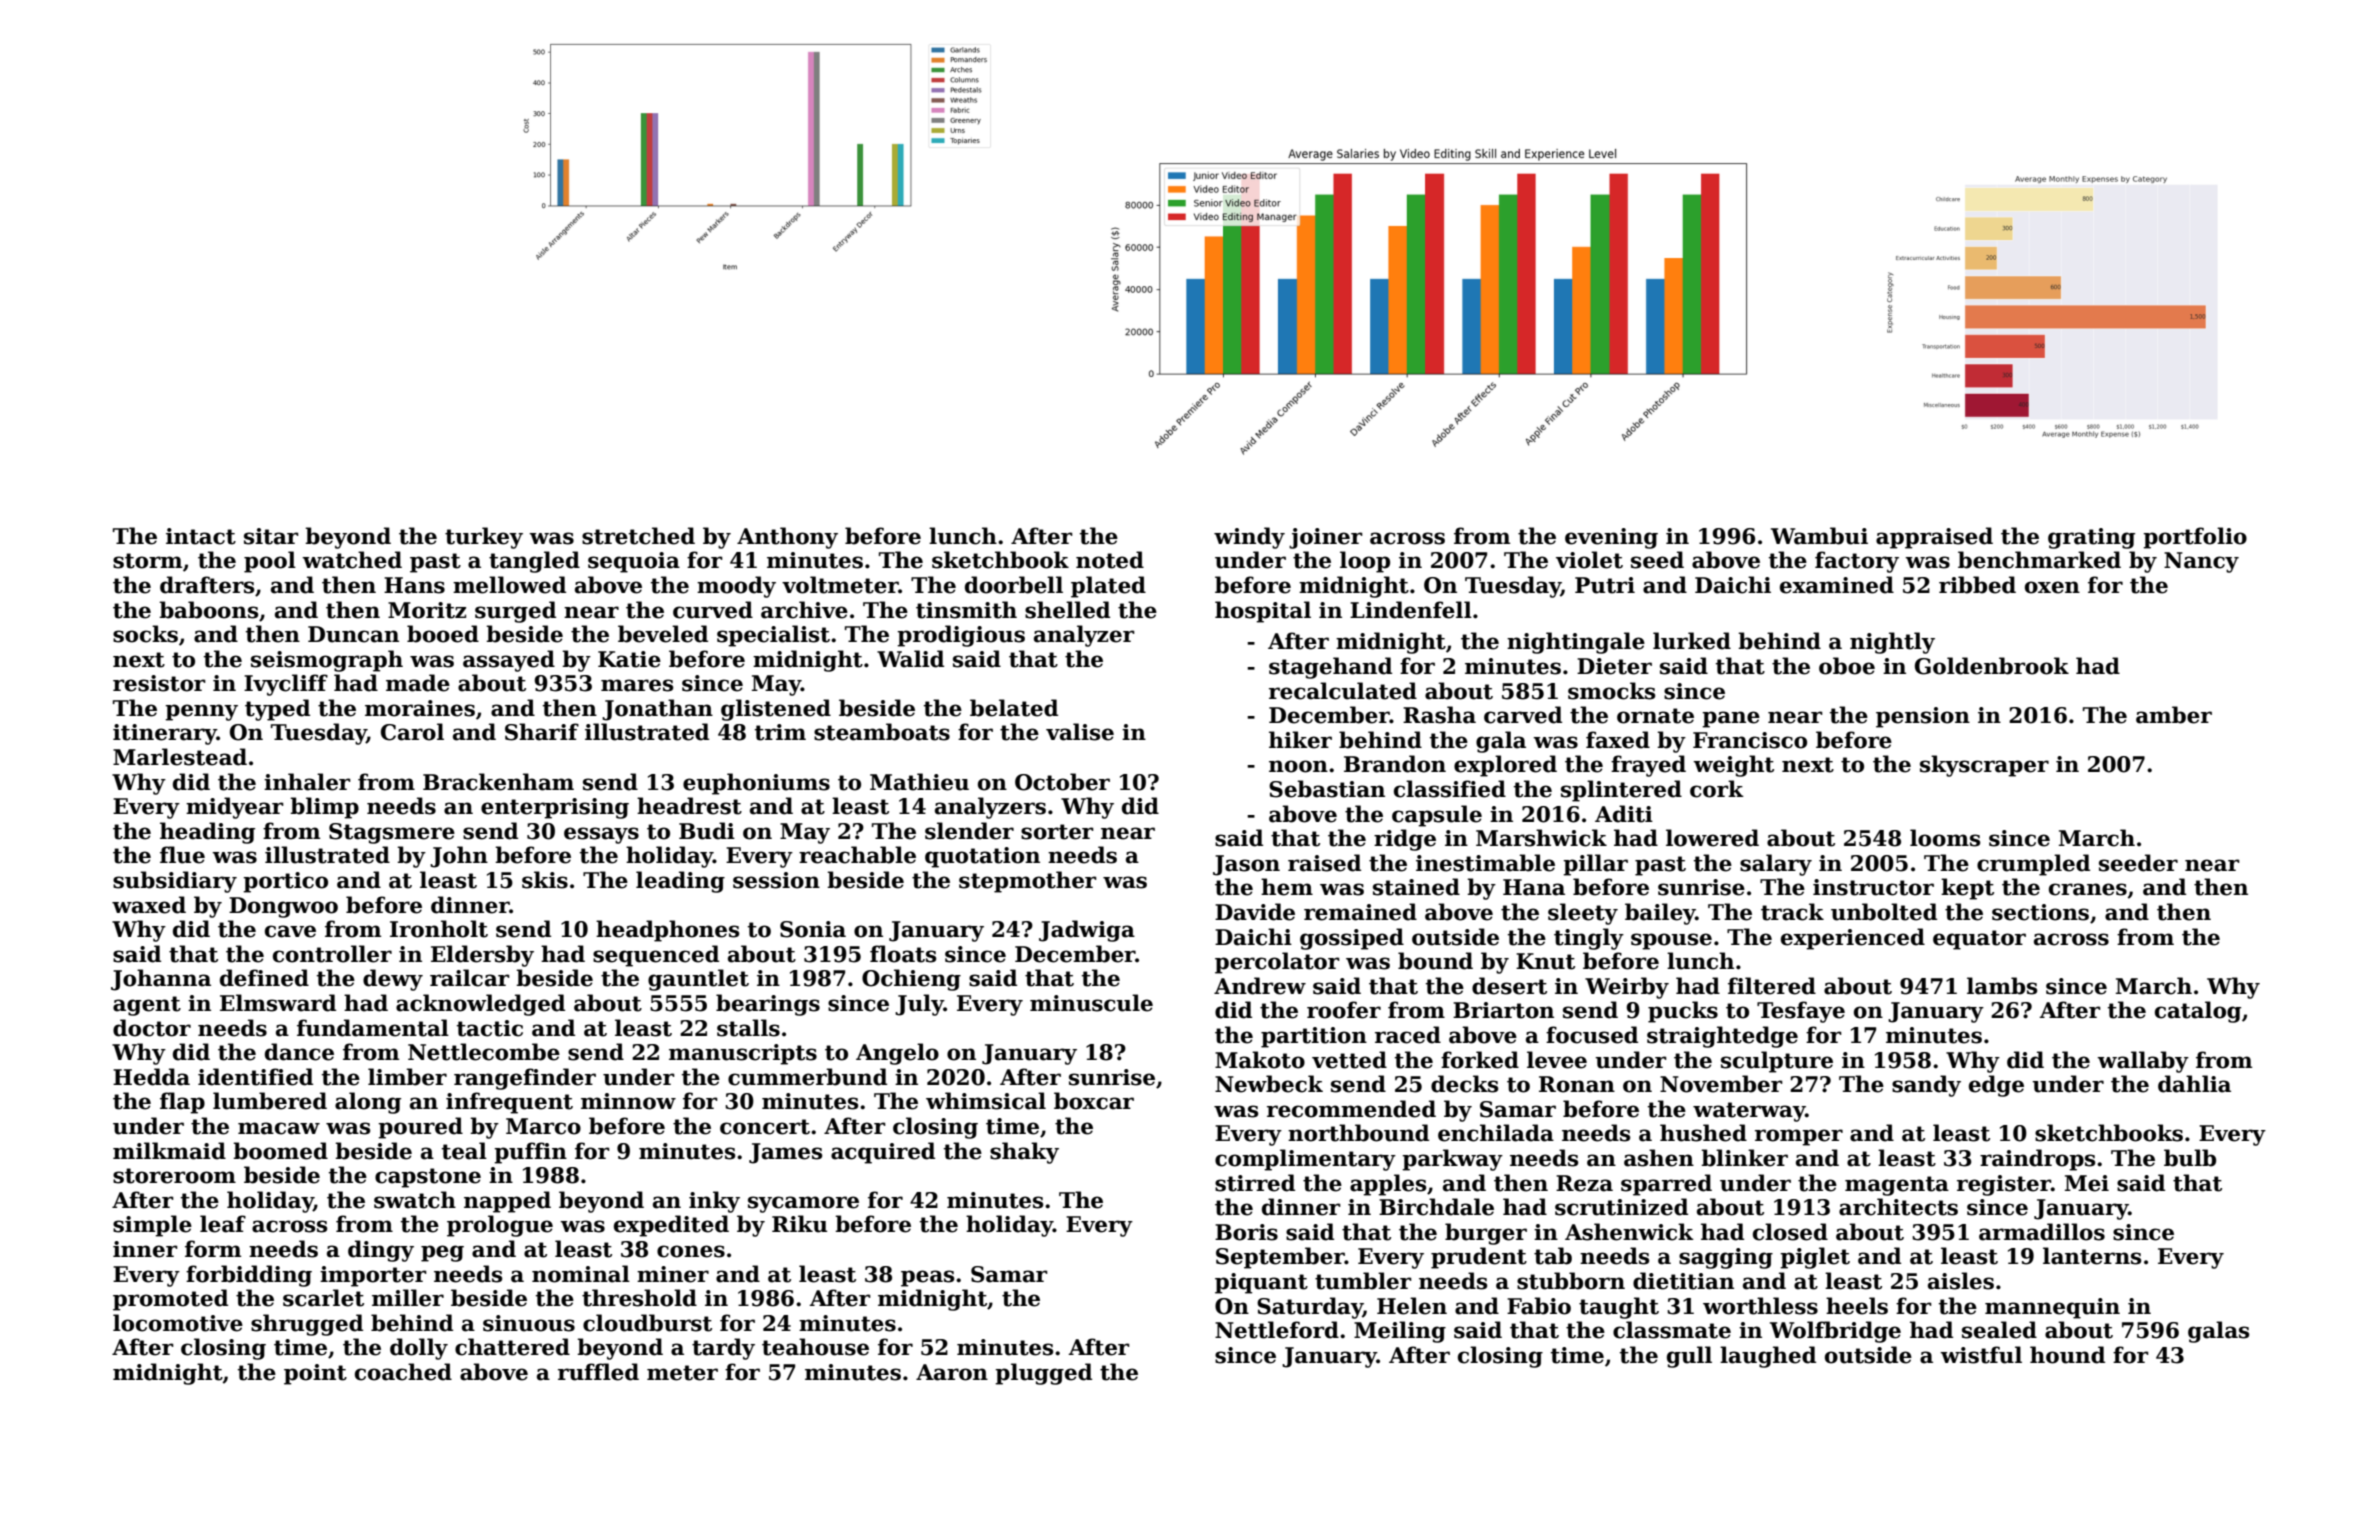  I want to click on lowered, so click(1712, 838).
